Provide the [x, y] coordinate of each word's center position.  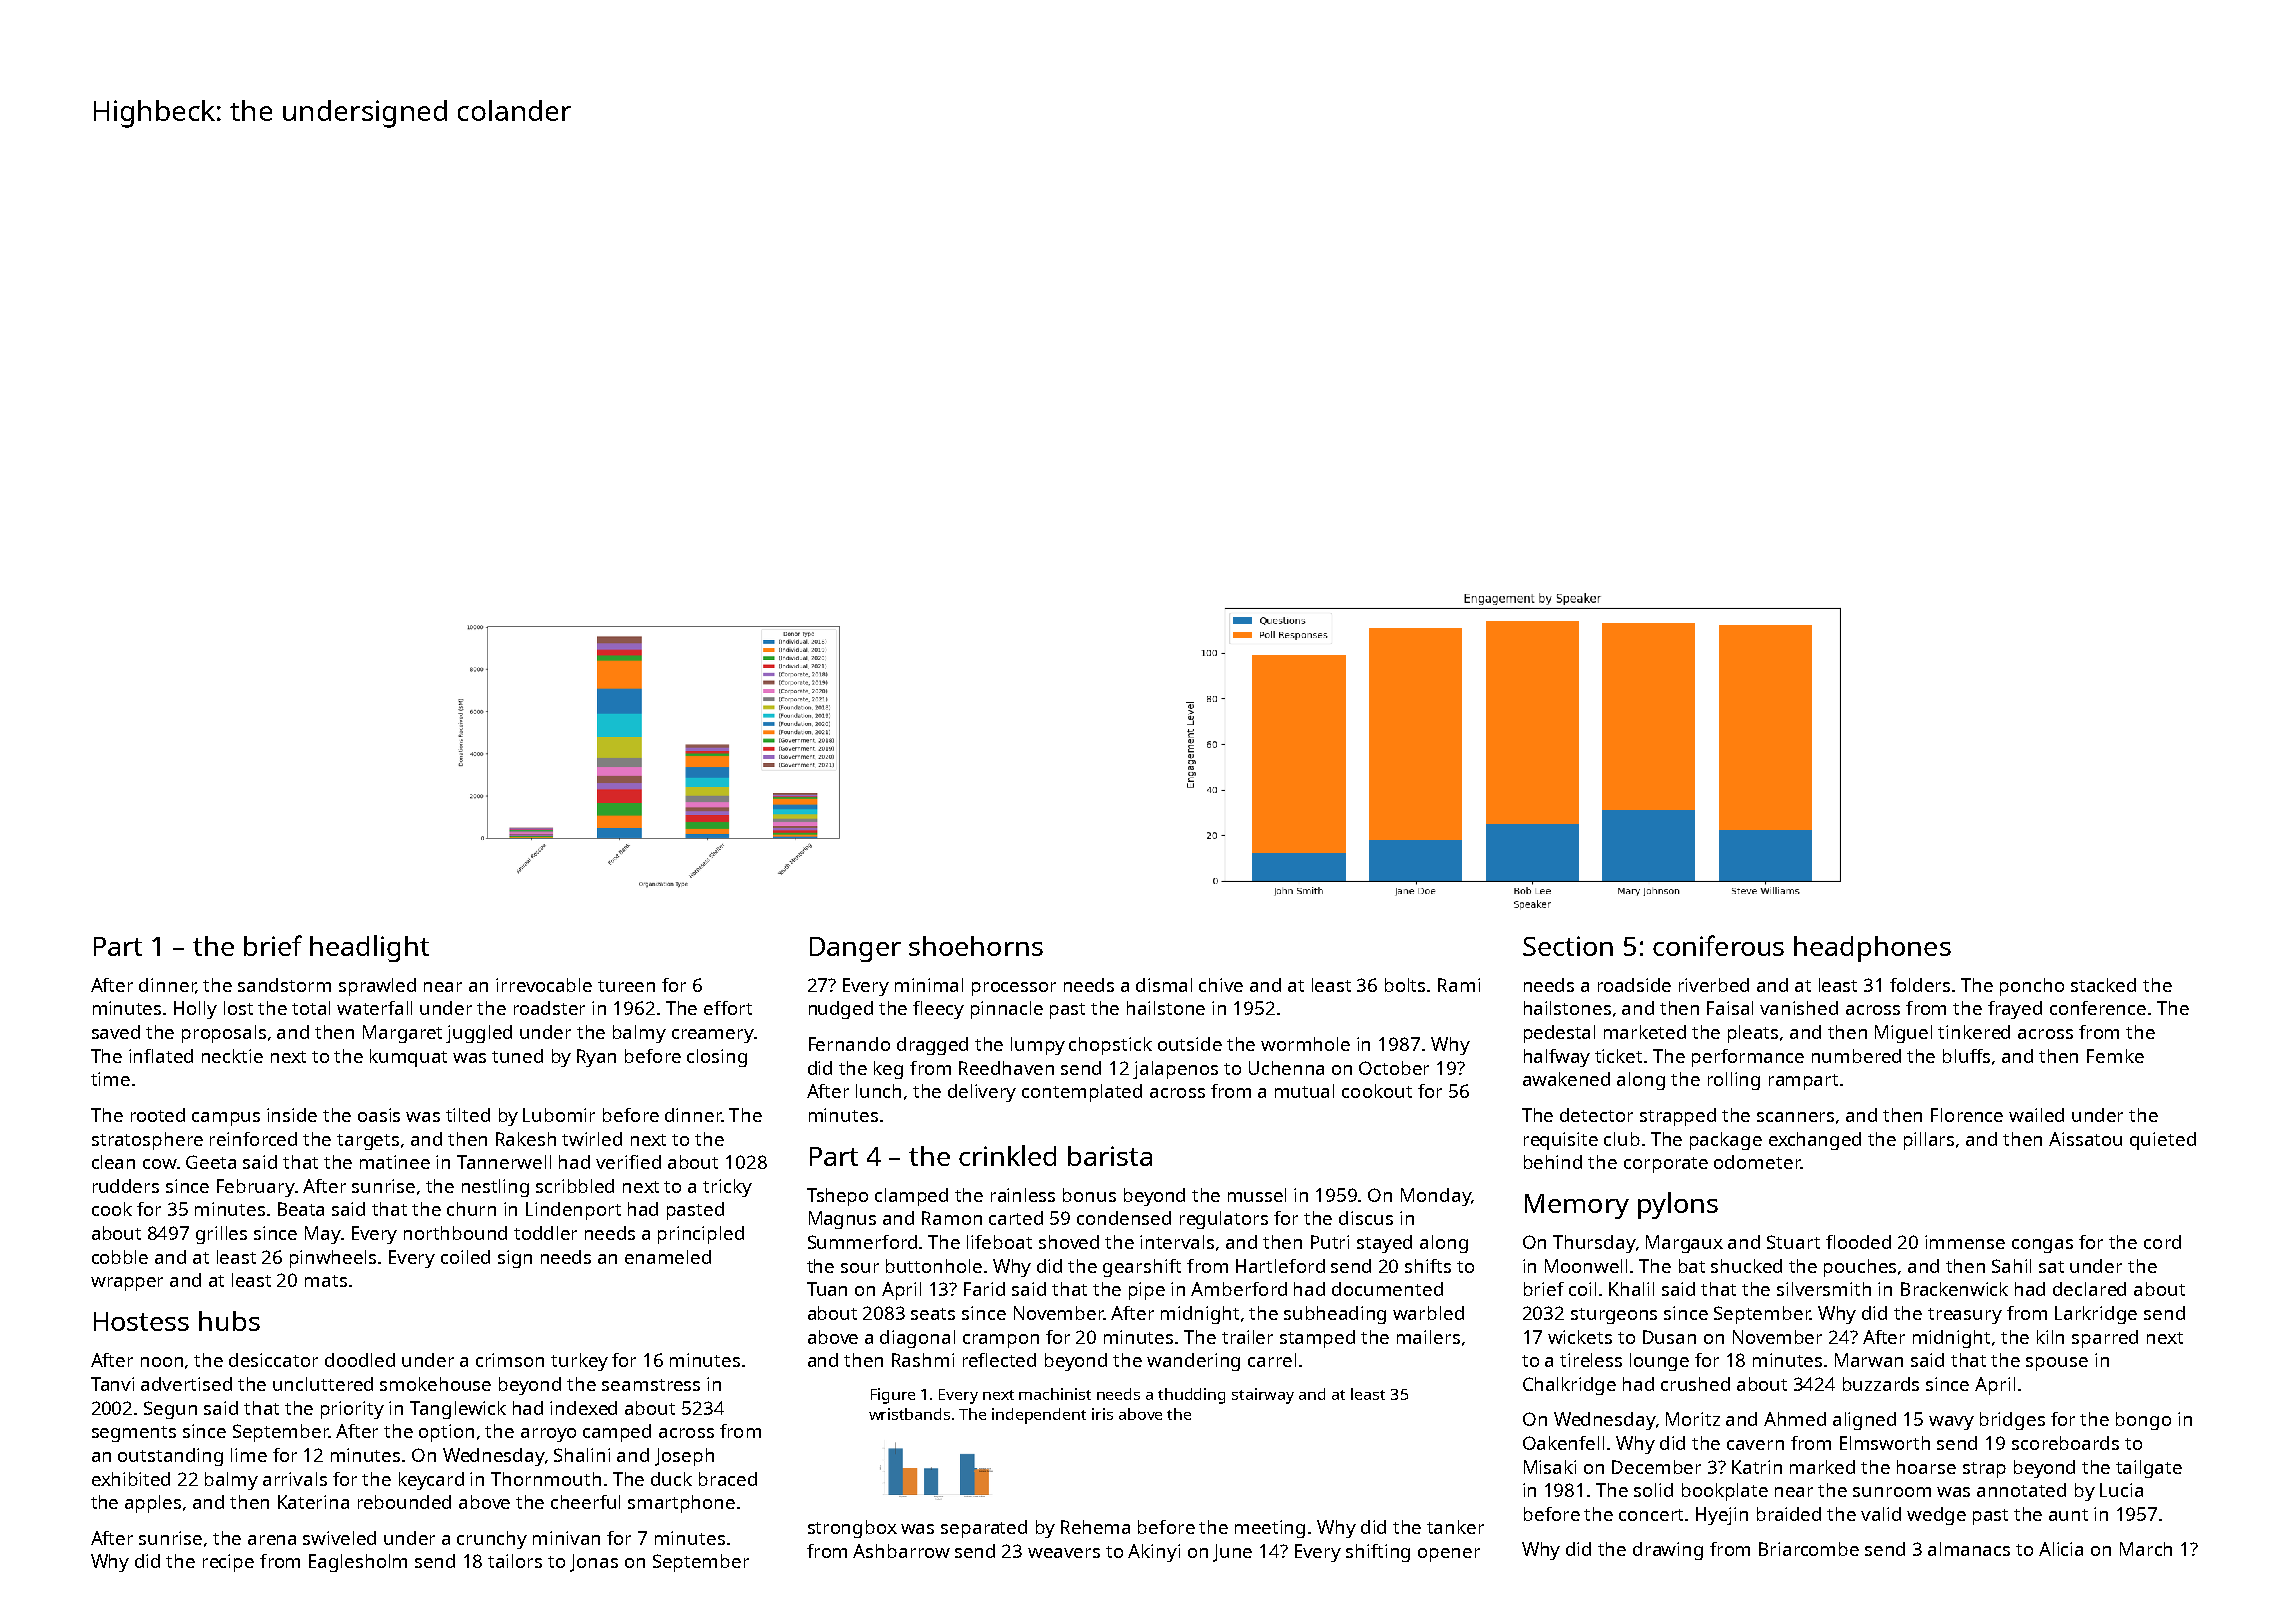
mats [326, 1281]
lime [249, 1455]
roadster [549, 1008]
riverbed [1714, 985]
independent [1039, 1416]
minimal [929, 985]
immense [1965, 1242]
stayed [1384, 1244]
